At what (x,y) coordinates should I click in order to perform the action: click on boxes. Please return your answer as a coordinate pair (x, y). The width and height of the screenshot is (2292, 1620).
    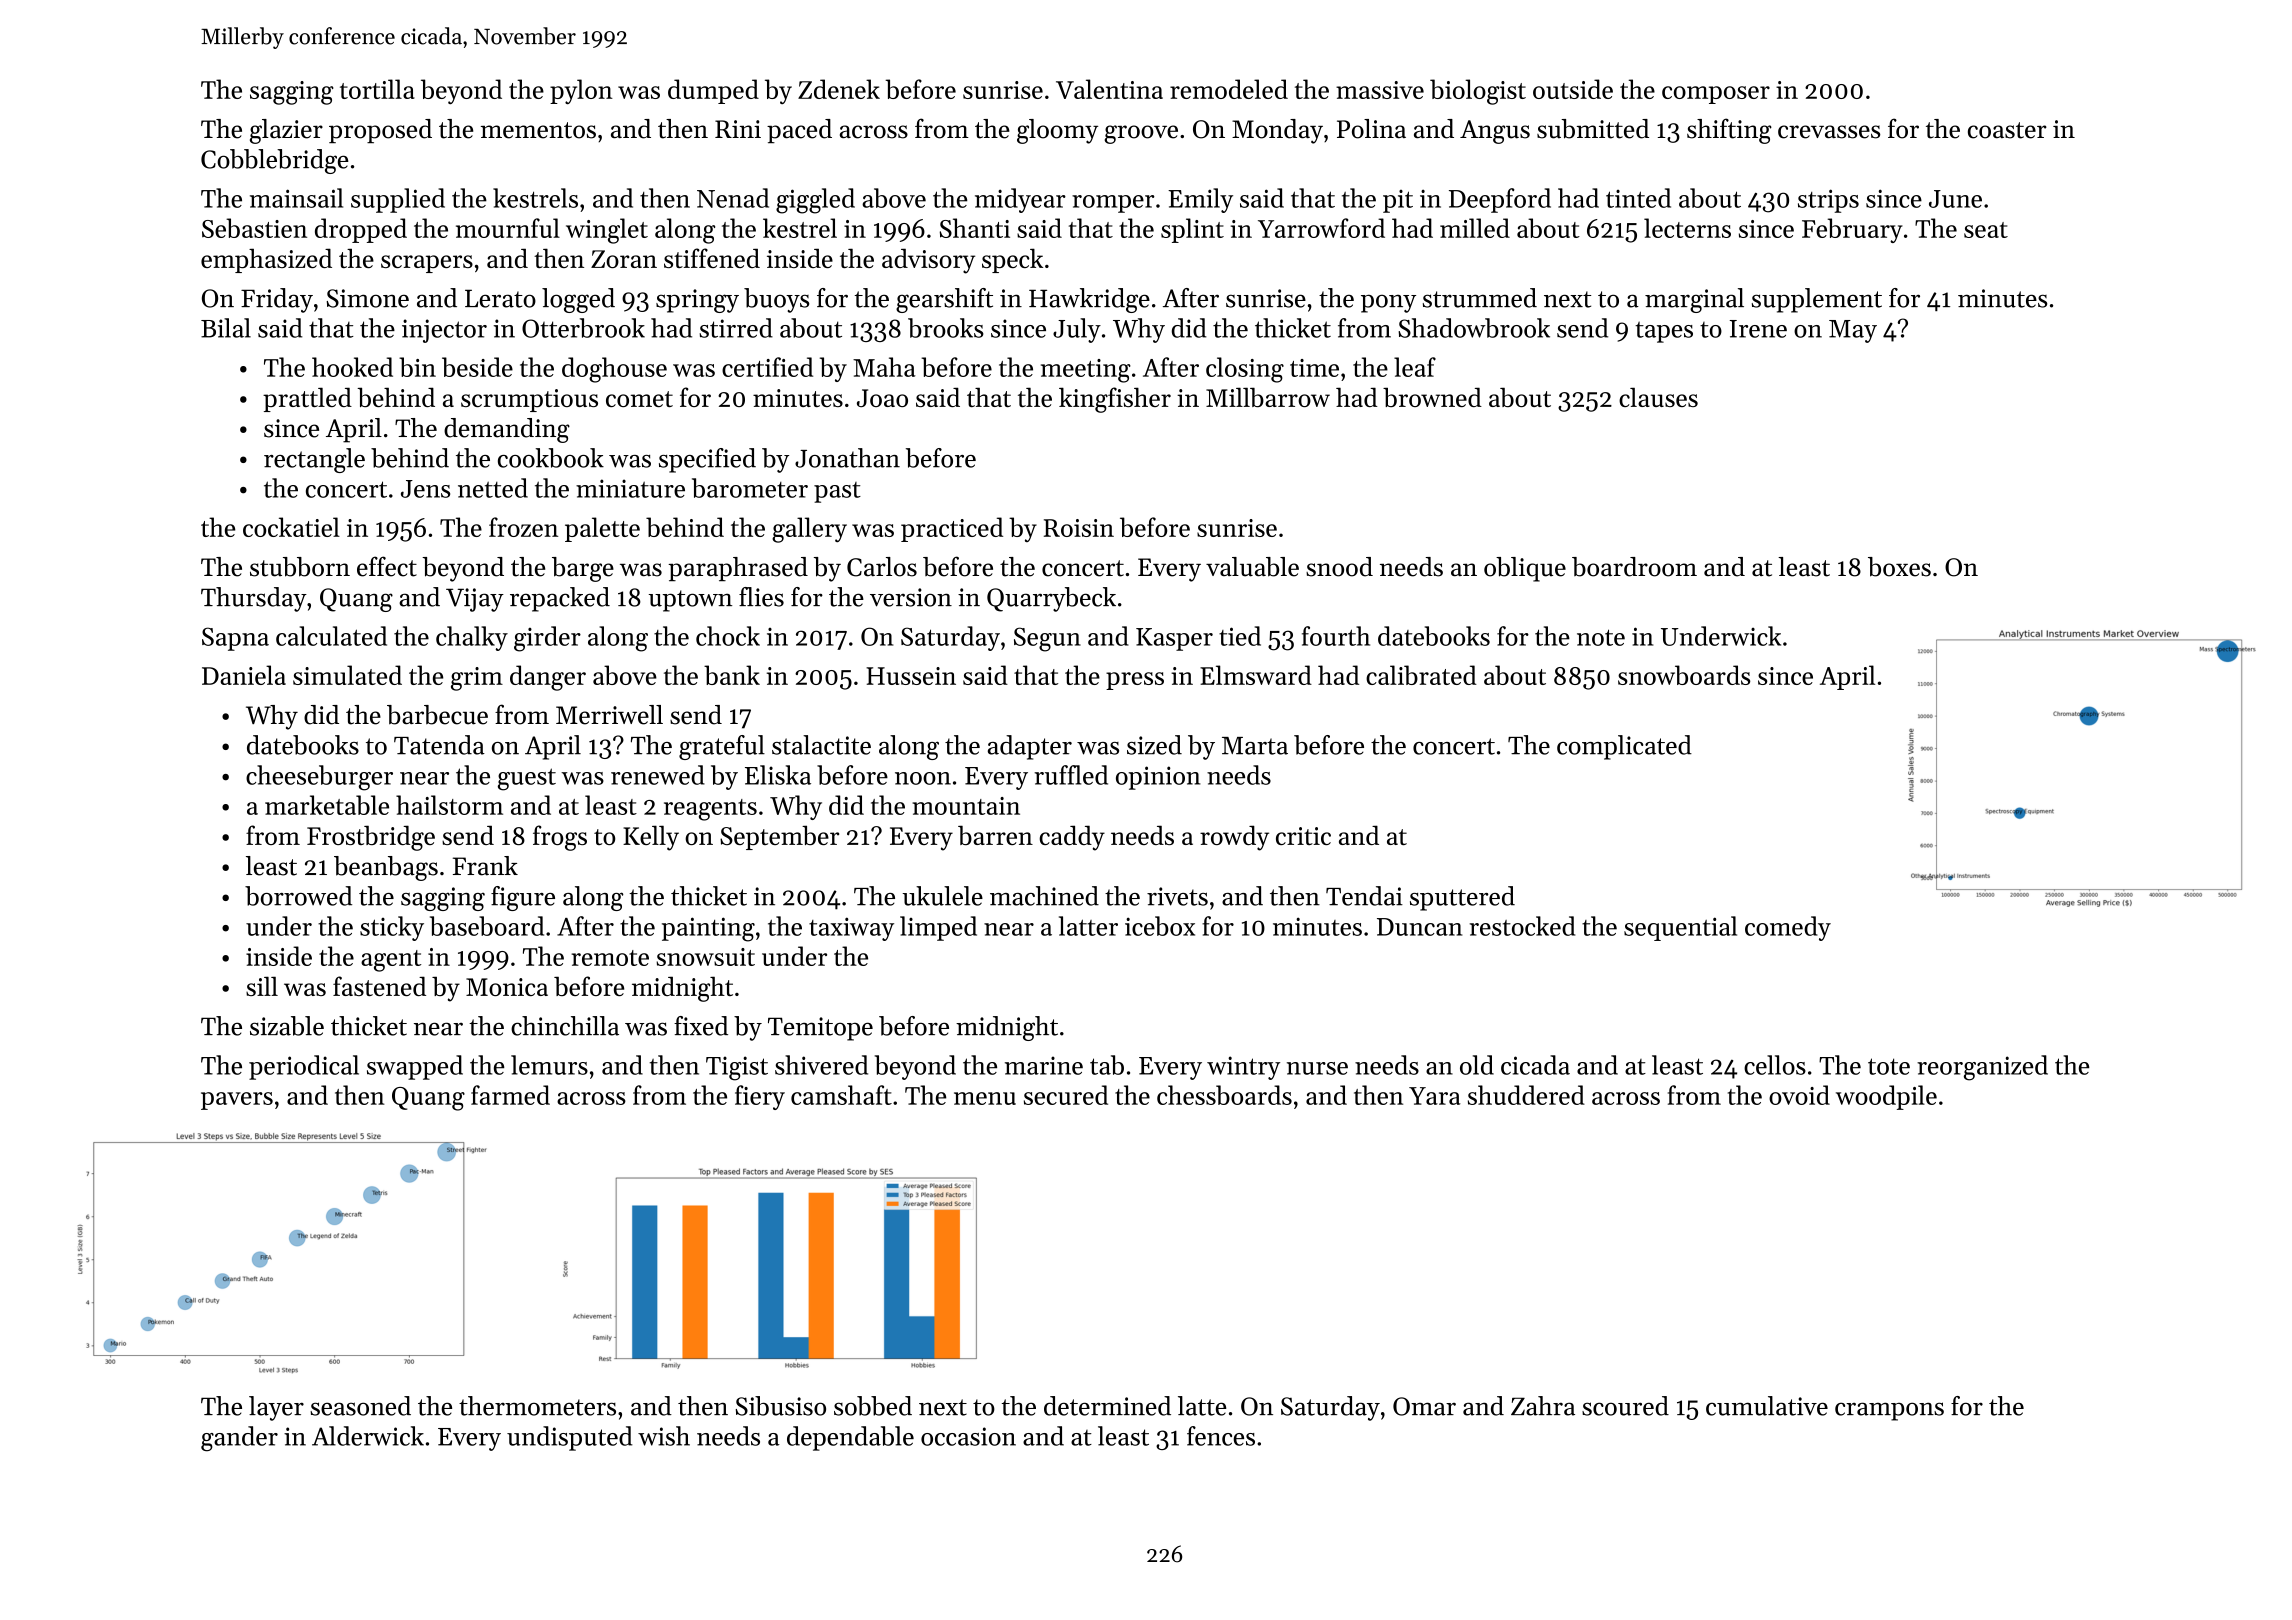
    Looking at the image, I should click on (1899, 567).
